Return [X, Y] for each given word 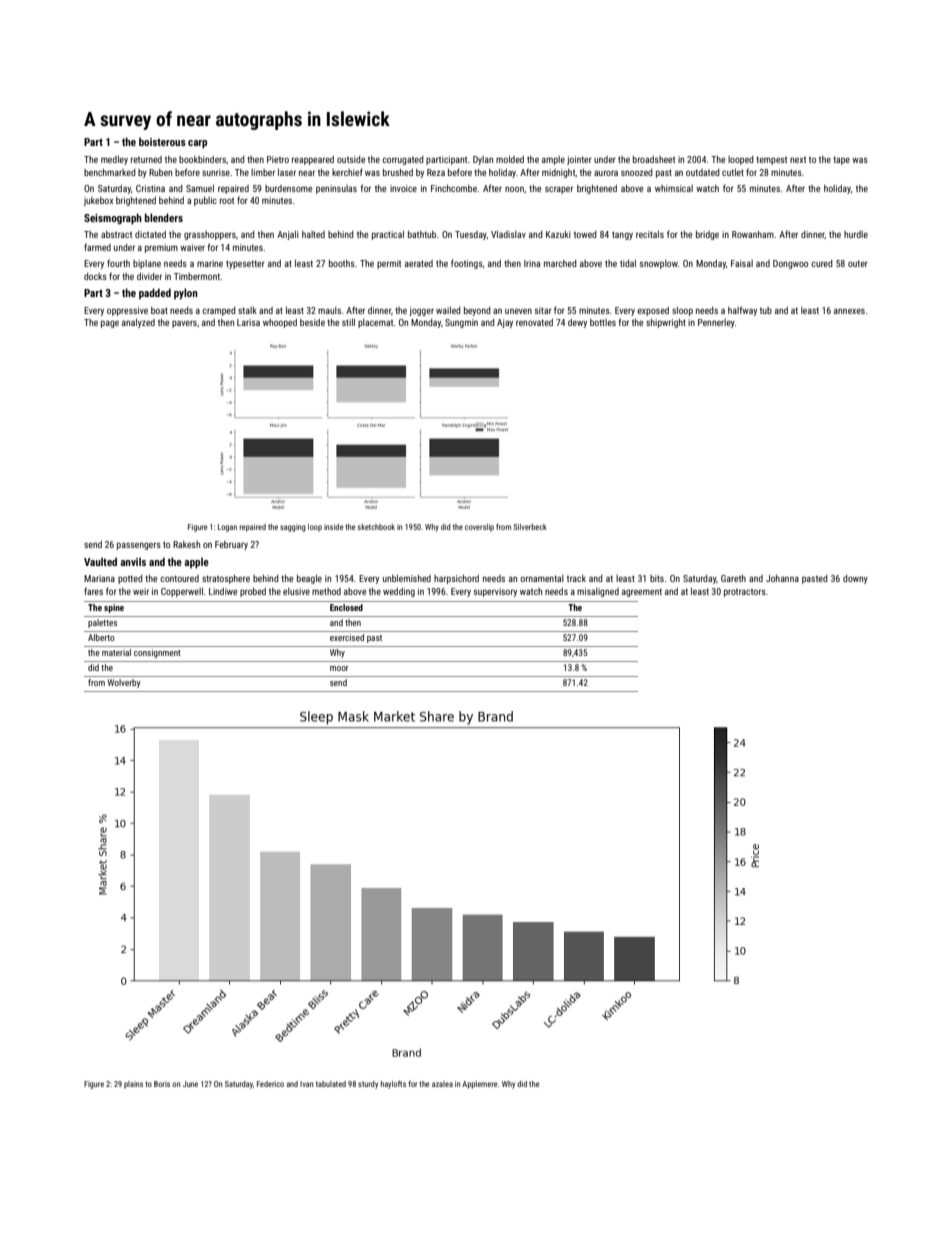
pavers [184, 324]
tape [841, 160]
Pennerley [716, 323]
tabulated [331, 1084]
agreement [642, 592]
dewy [577, 323]
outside [351, 159]
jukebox [98, 201]
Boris [162, 1084]
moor [339, 668]
